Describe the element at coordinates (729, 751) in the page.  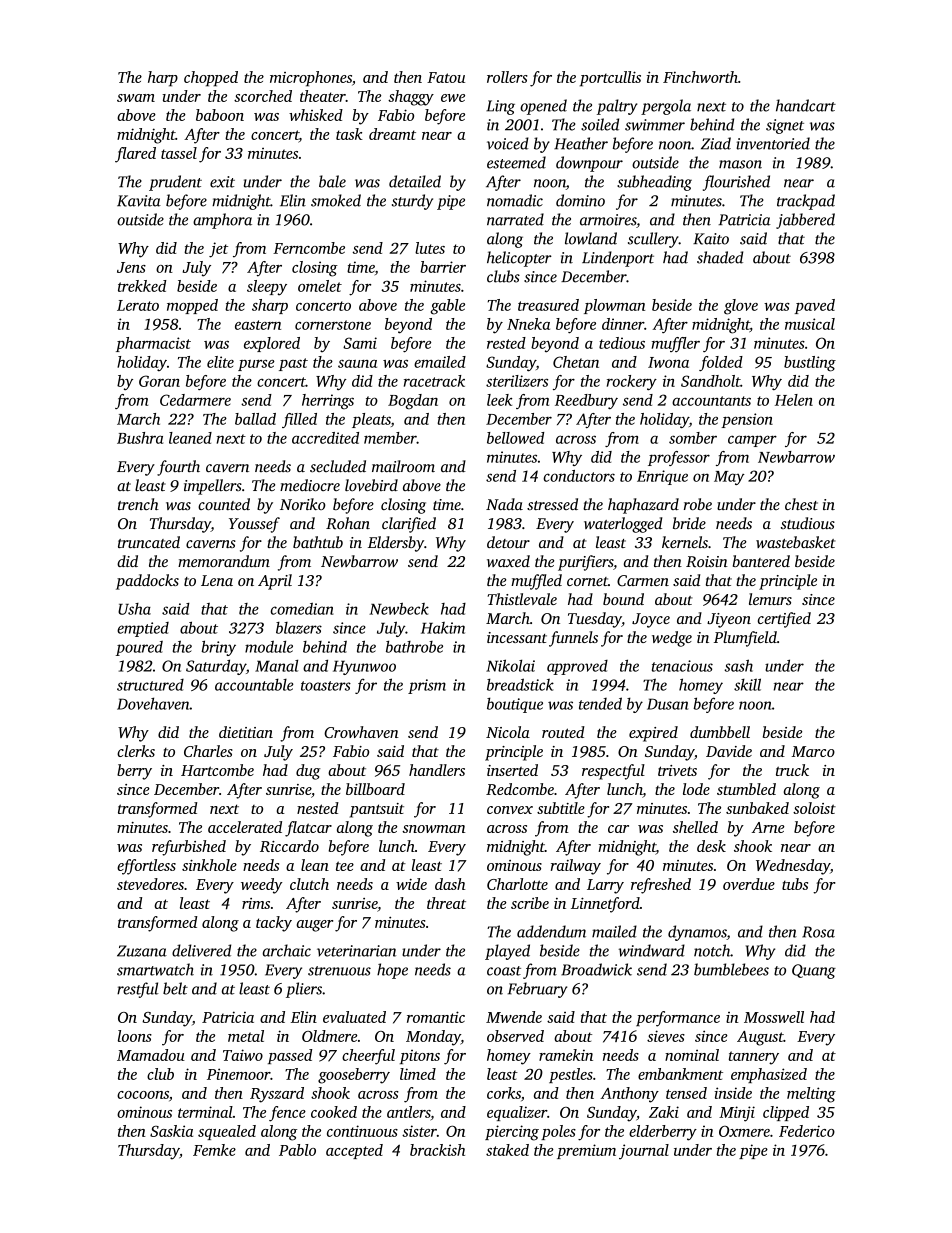
I see `Davide` at that location.
